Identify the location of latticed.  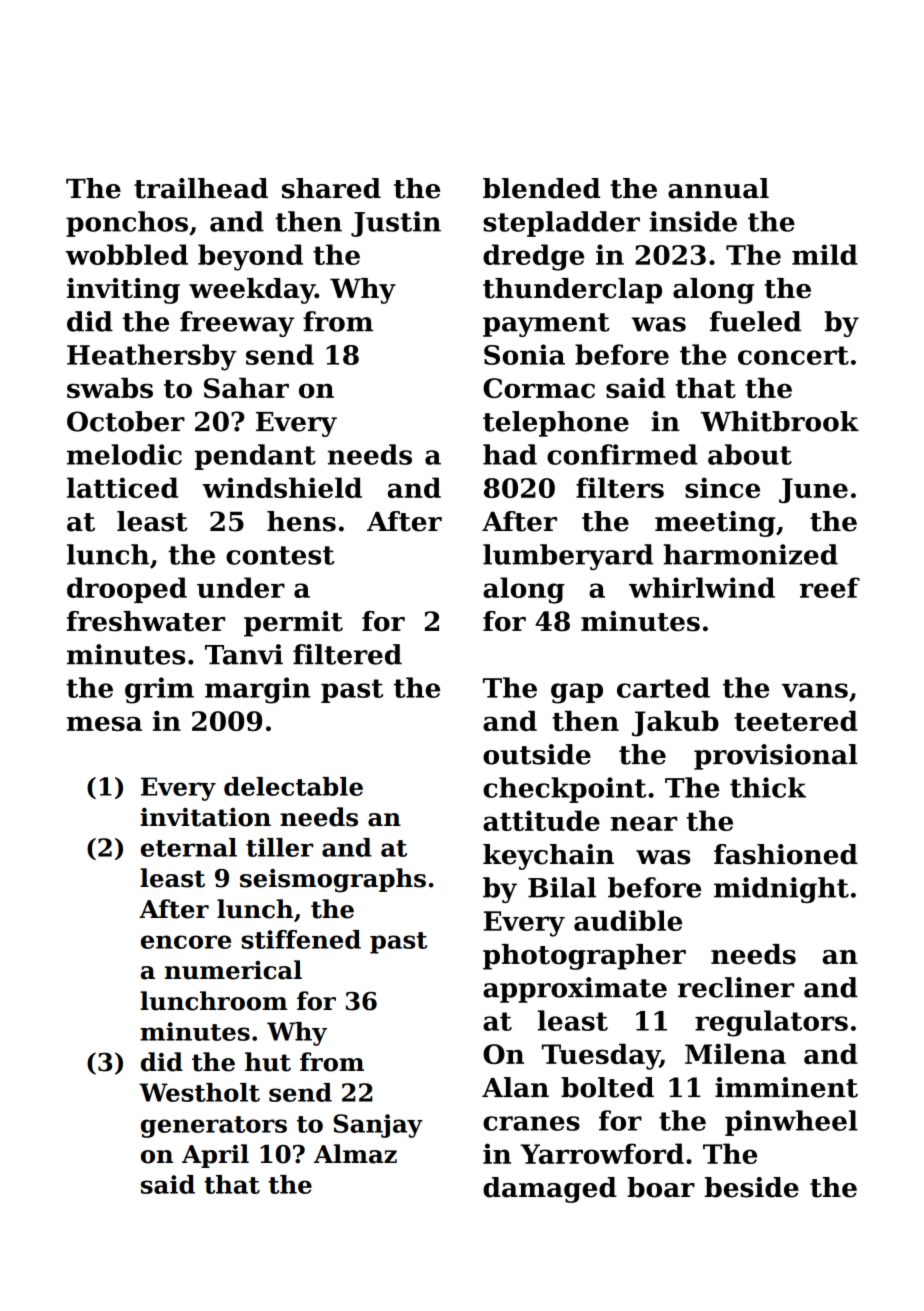
(122, 487).
